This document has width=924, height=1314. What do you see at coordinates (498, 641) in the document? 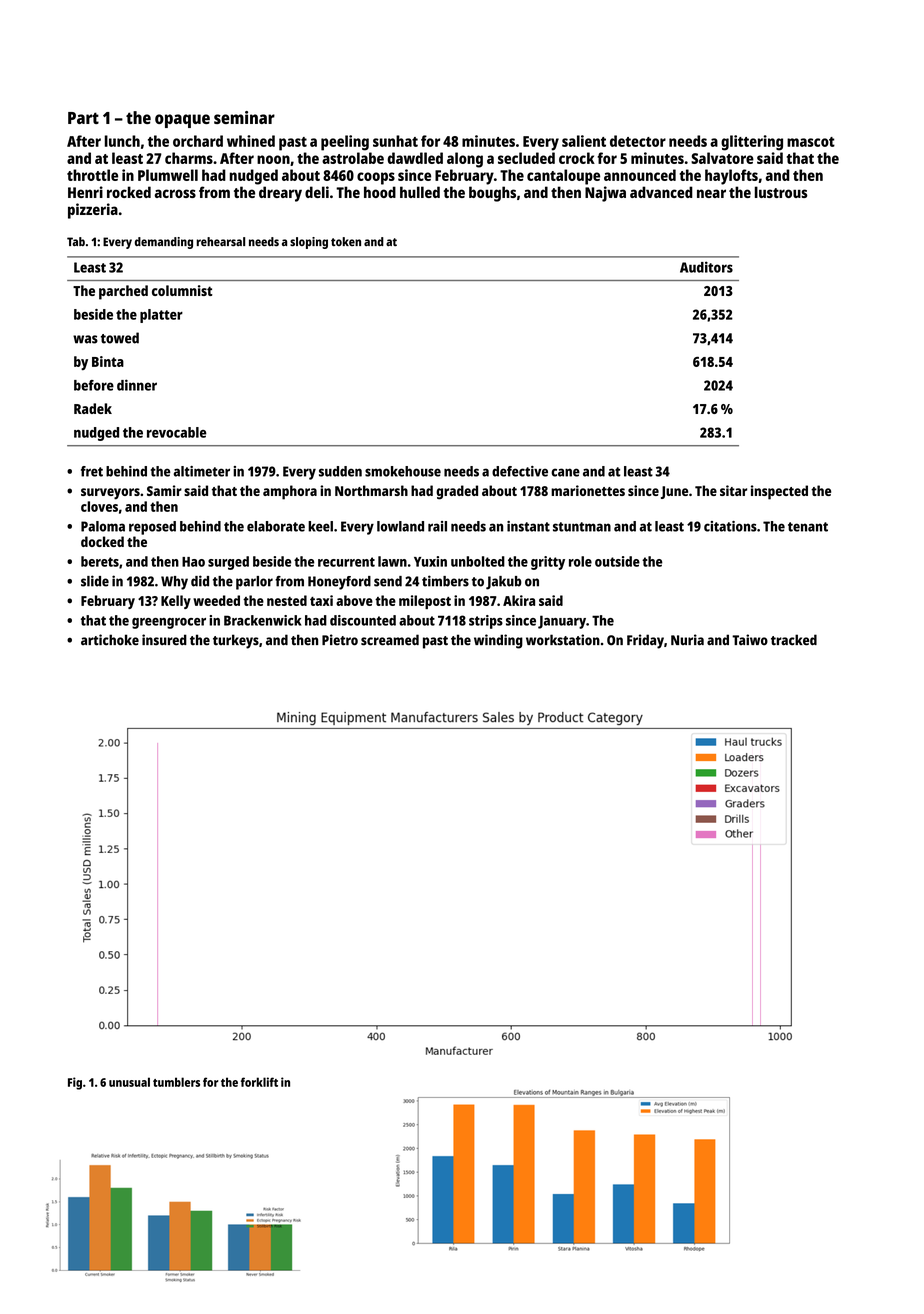
I see `winding` at bounding box center [498, 641].
